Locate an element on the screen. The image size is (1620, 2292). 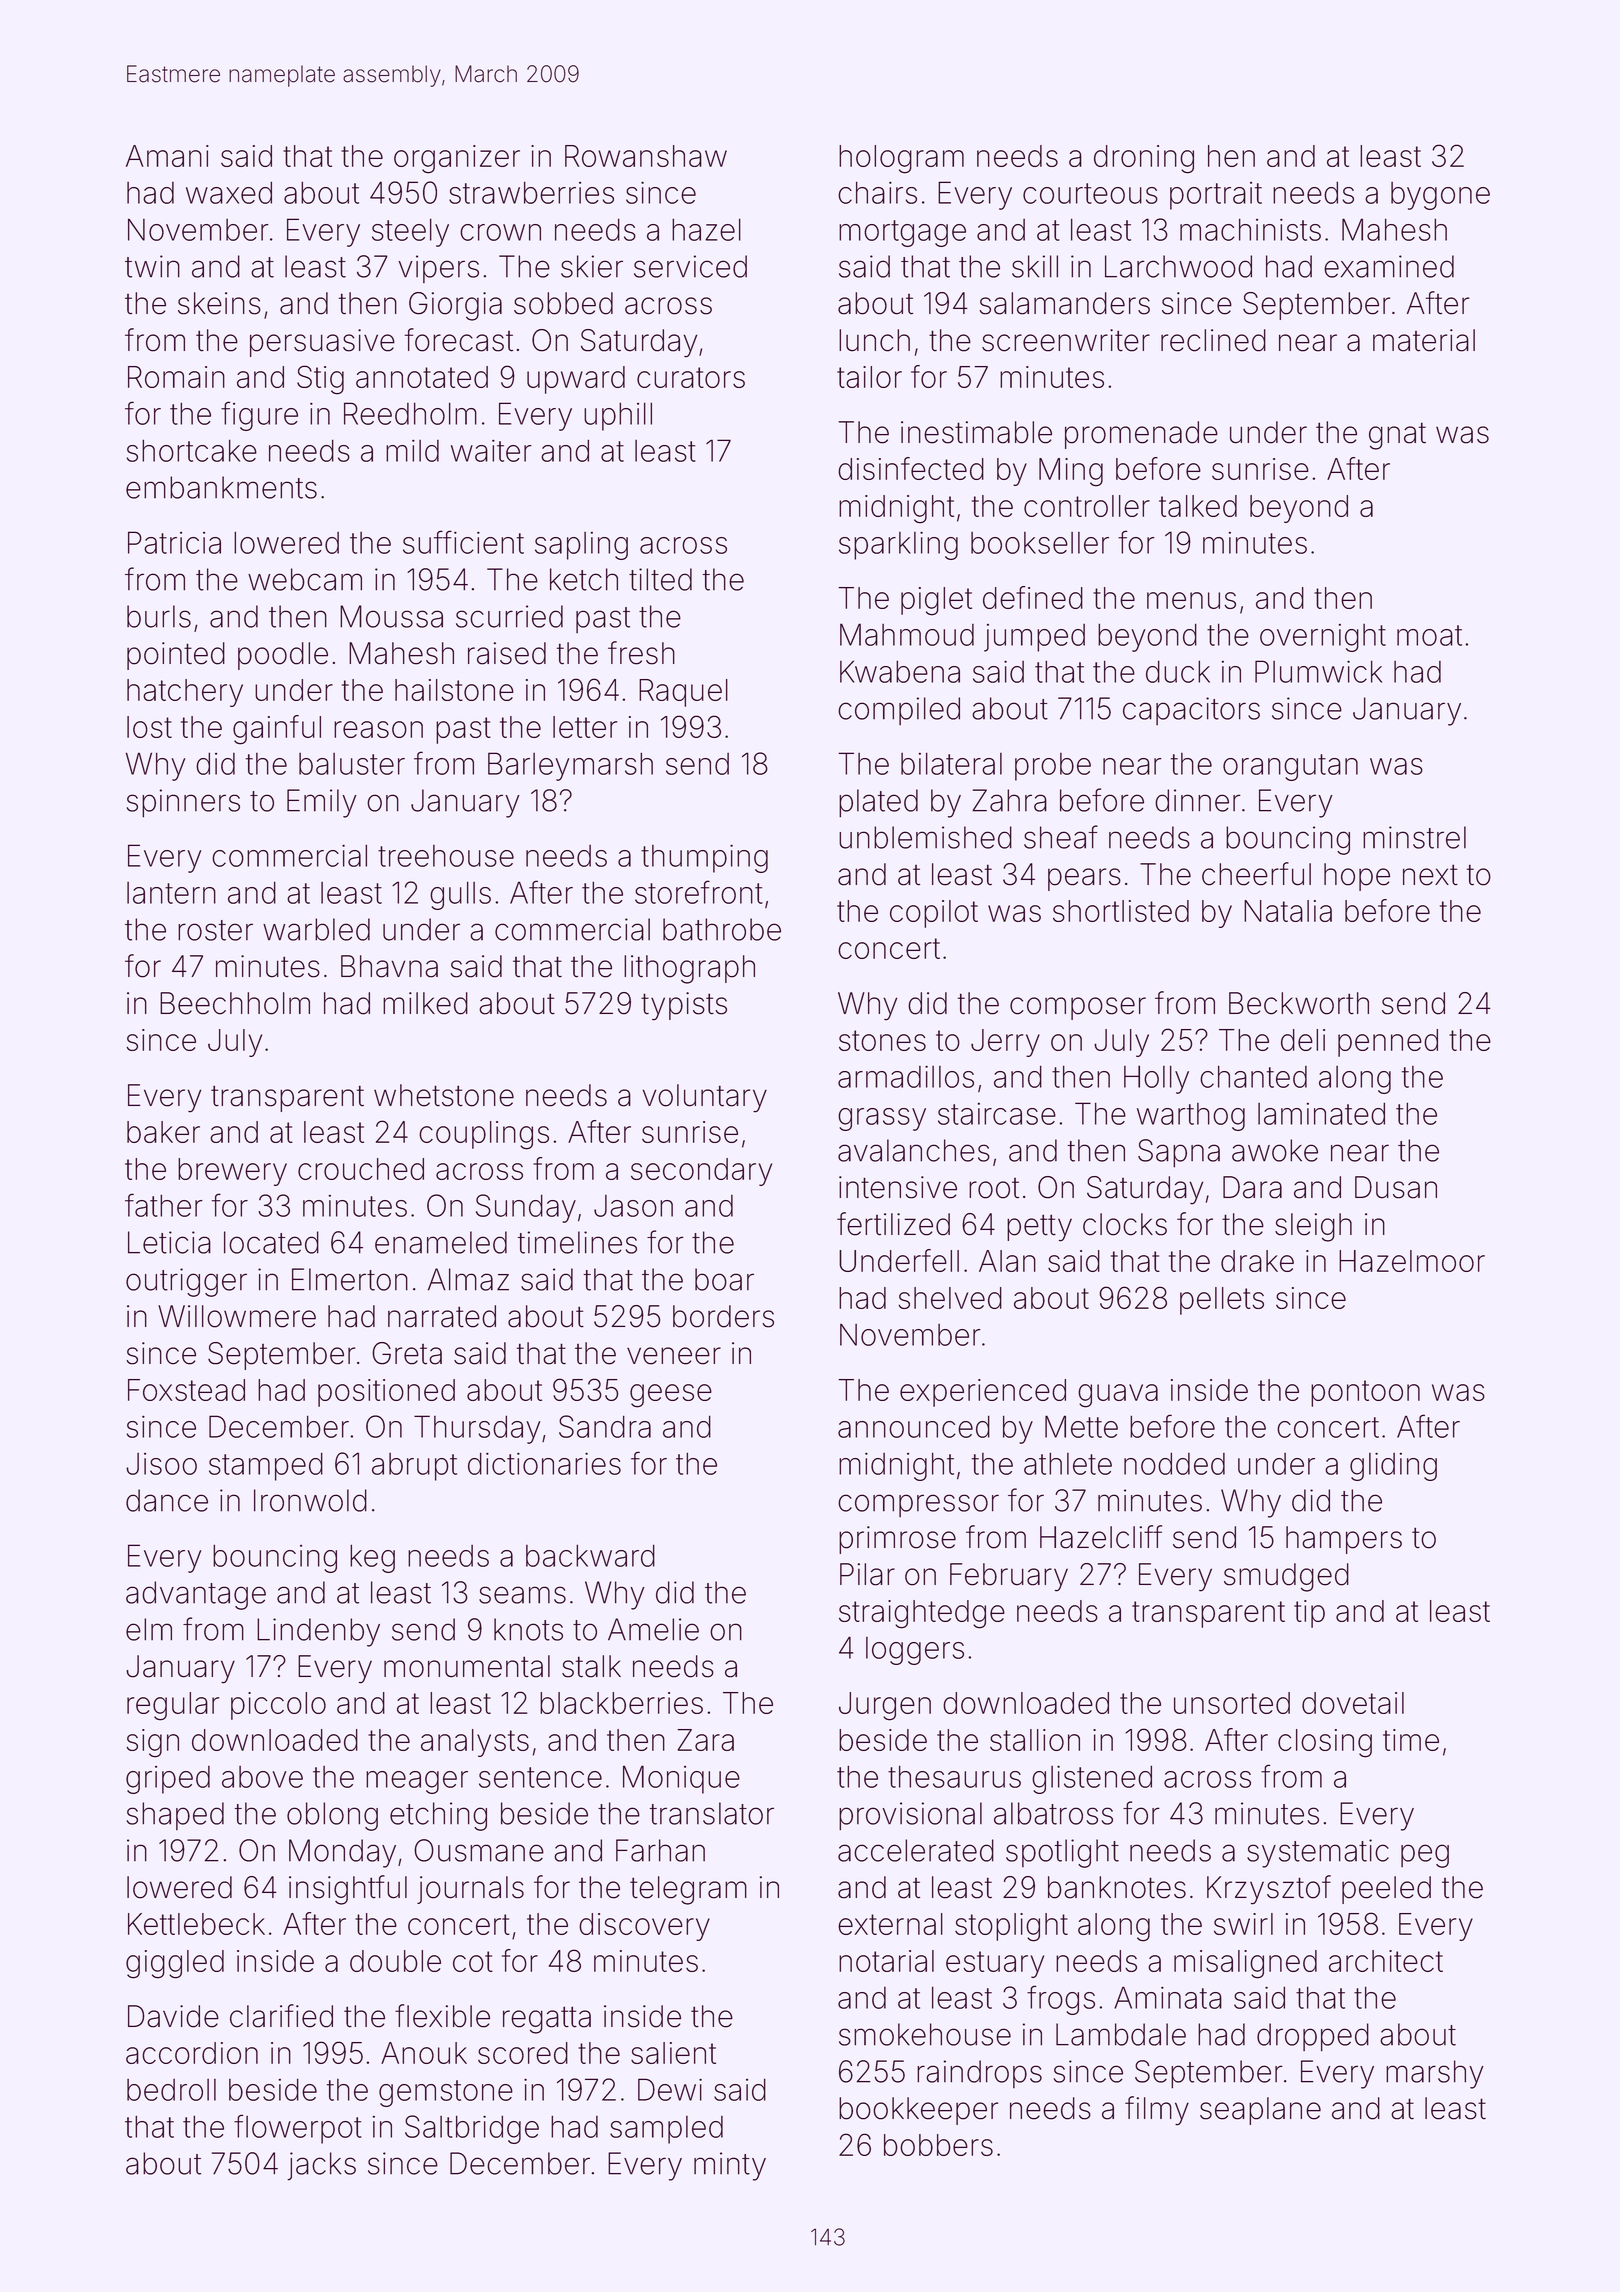
keg is located at coordinates (372, 1558).
